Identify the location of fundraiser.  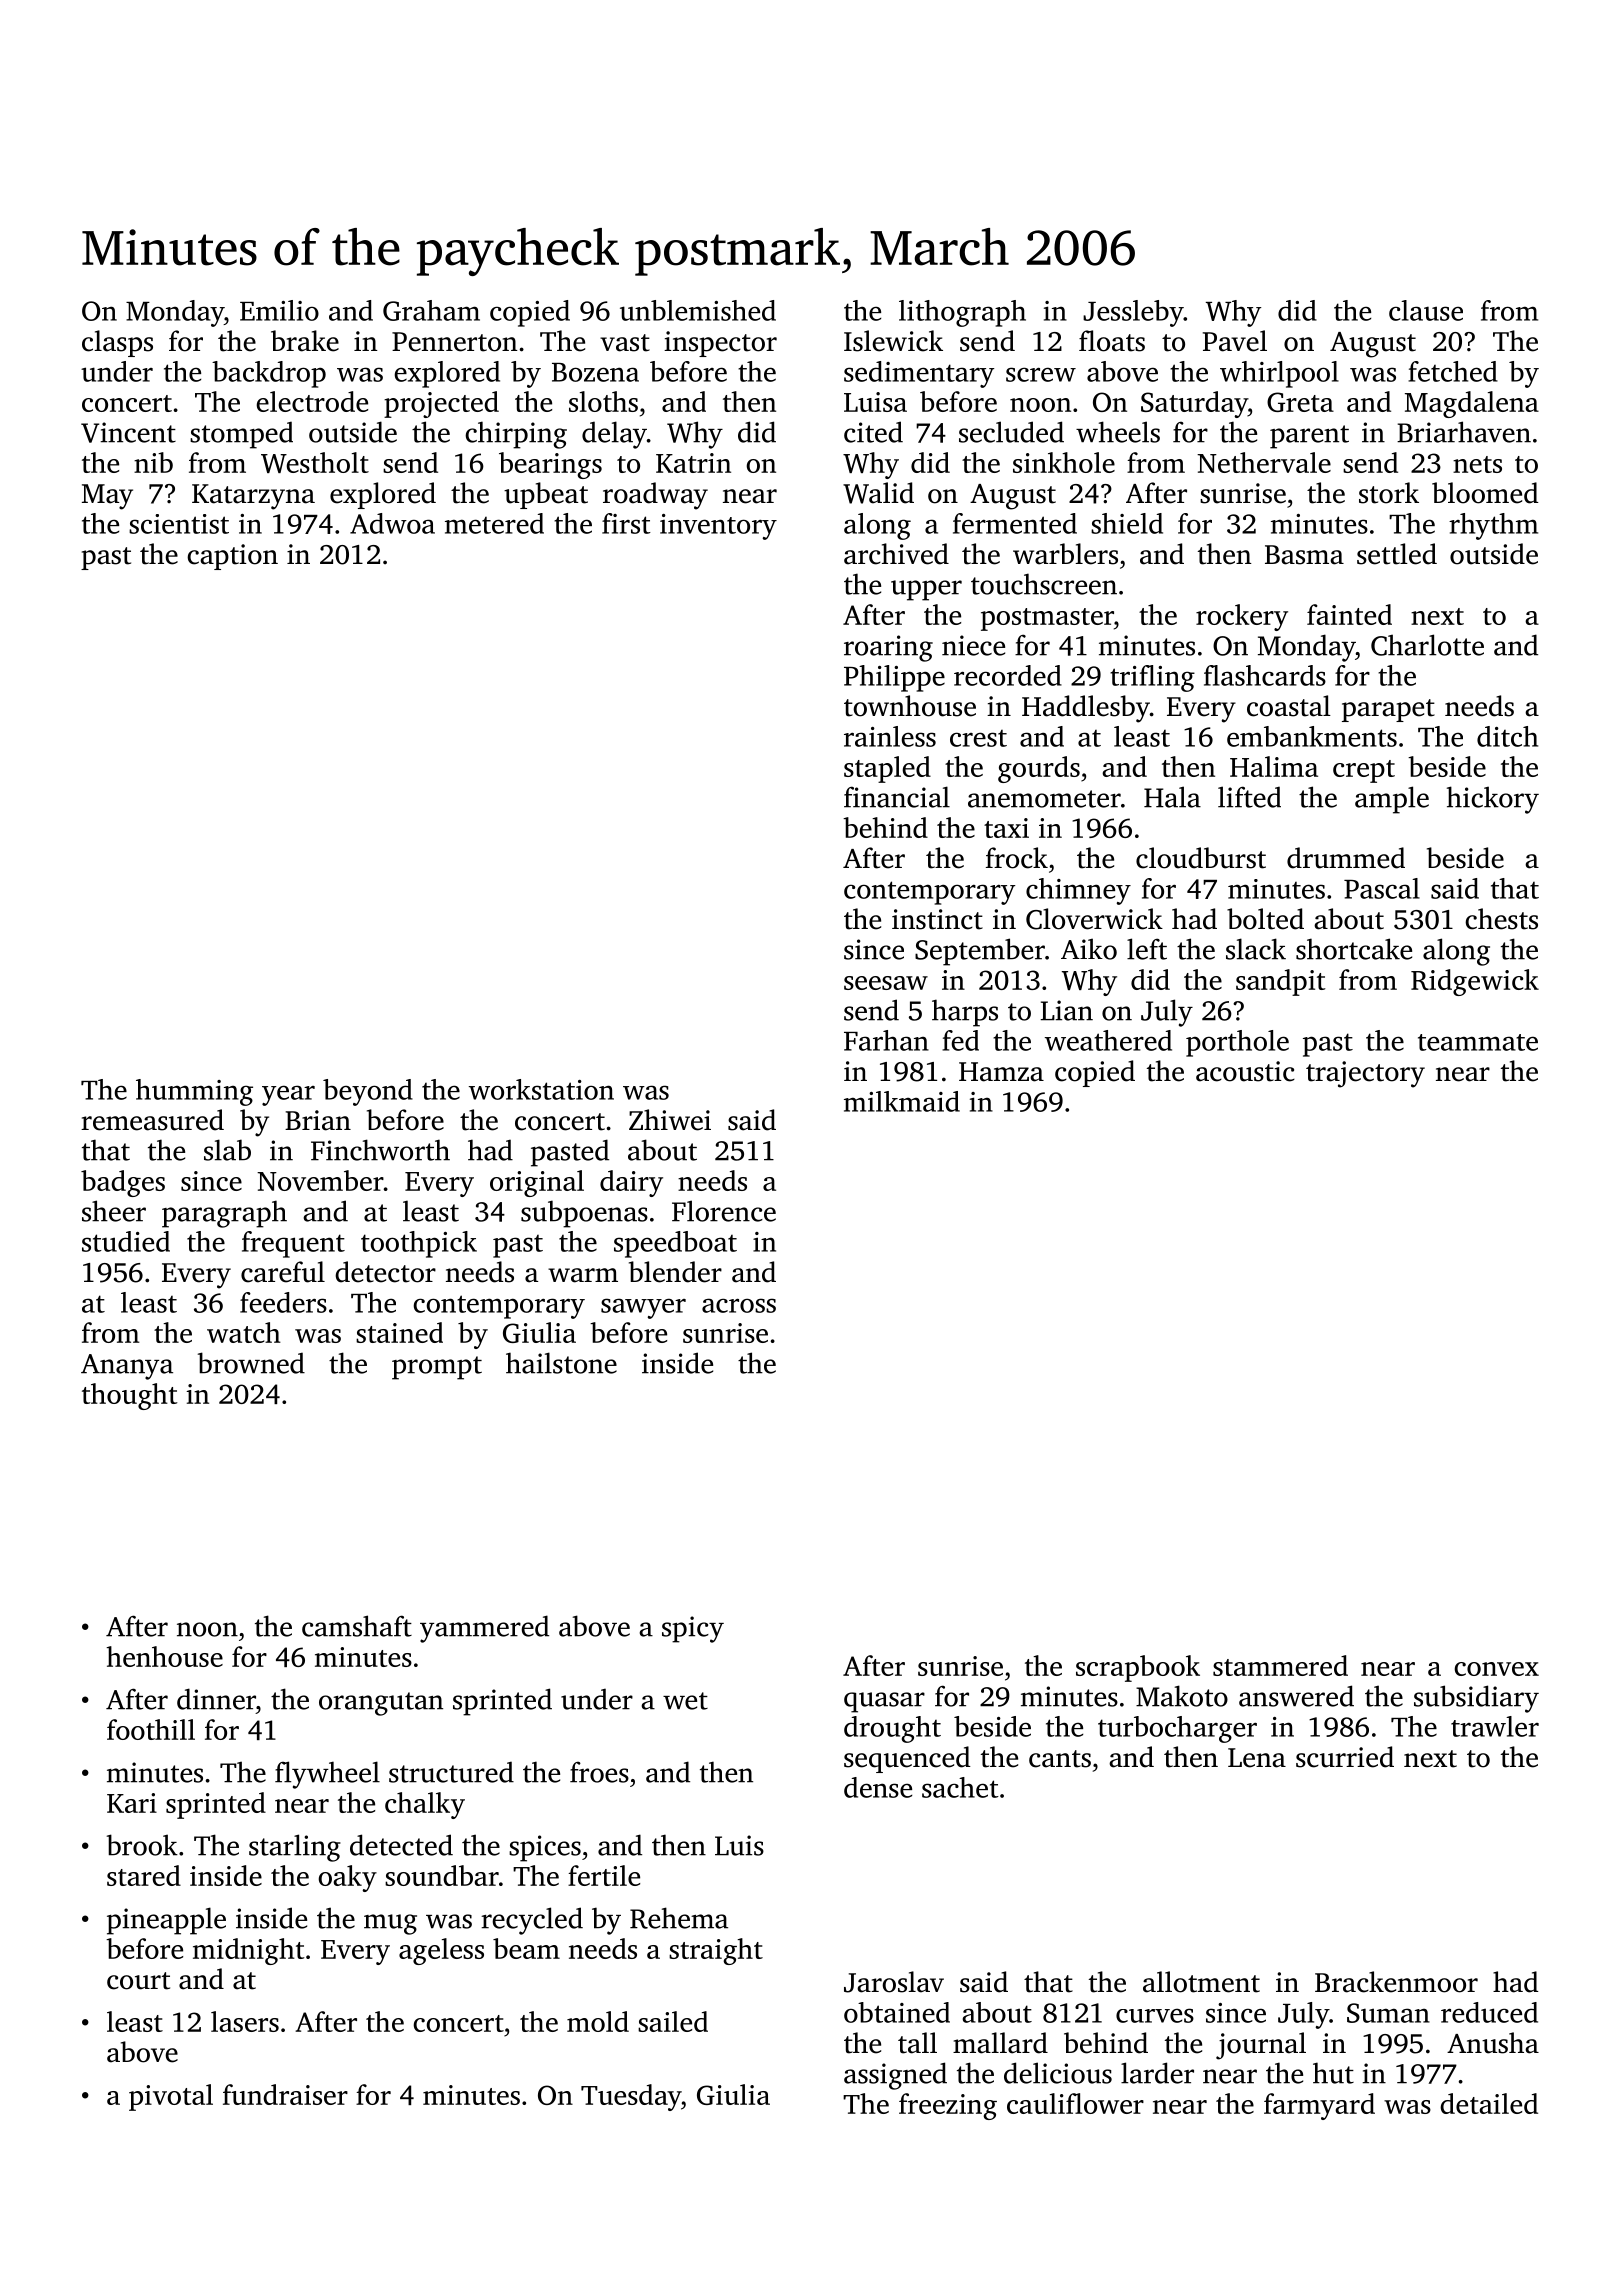
(285, 2094).
